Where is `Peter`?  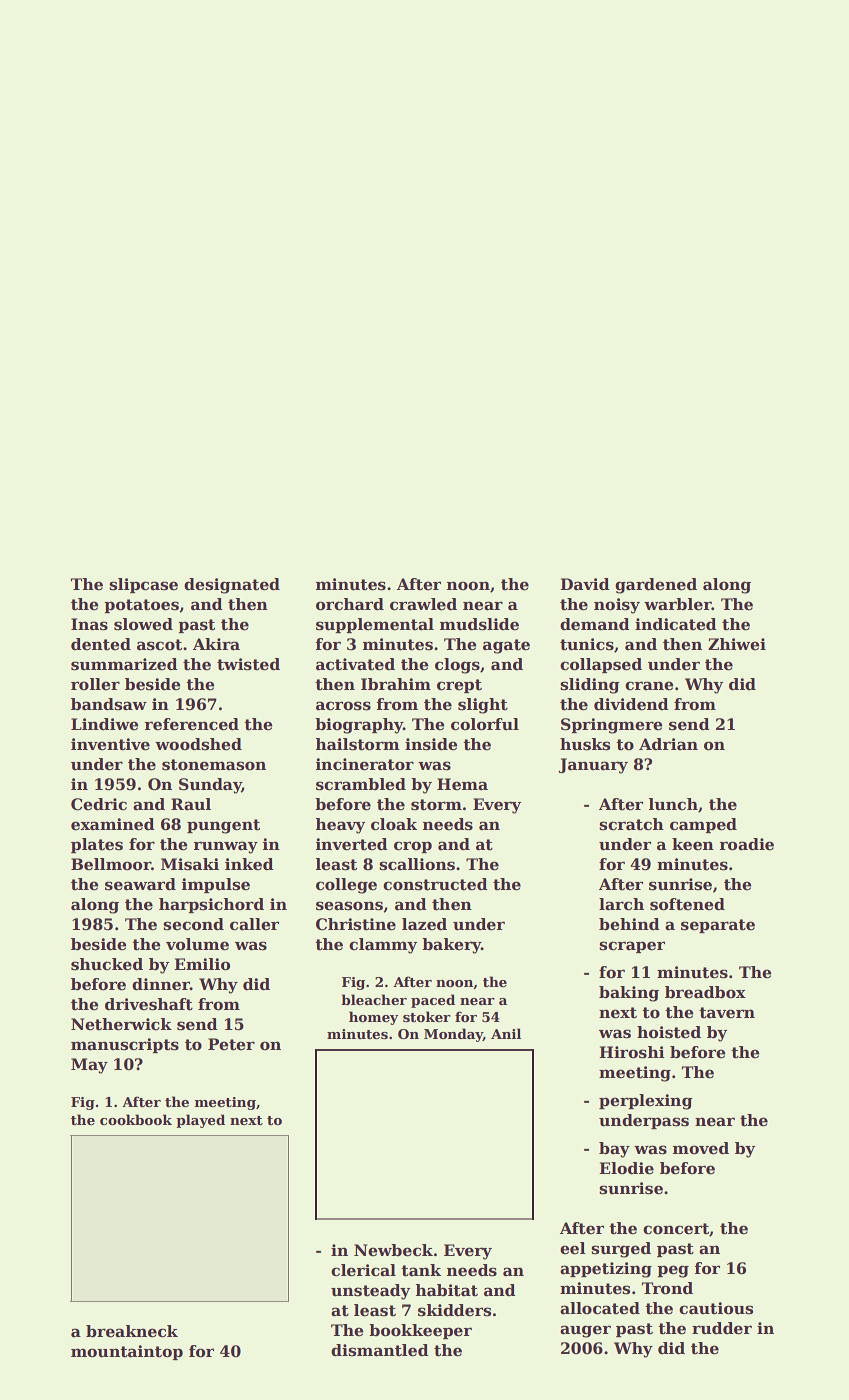
Peter is located at coordinates (231, 1044).
